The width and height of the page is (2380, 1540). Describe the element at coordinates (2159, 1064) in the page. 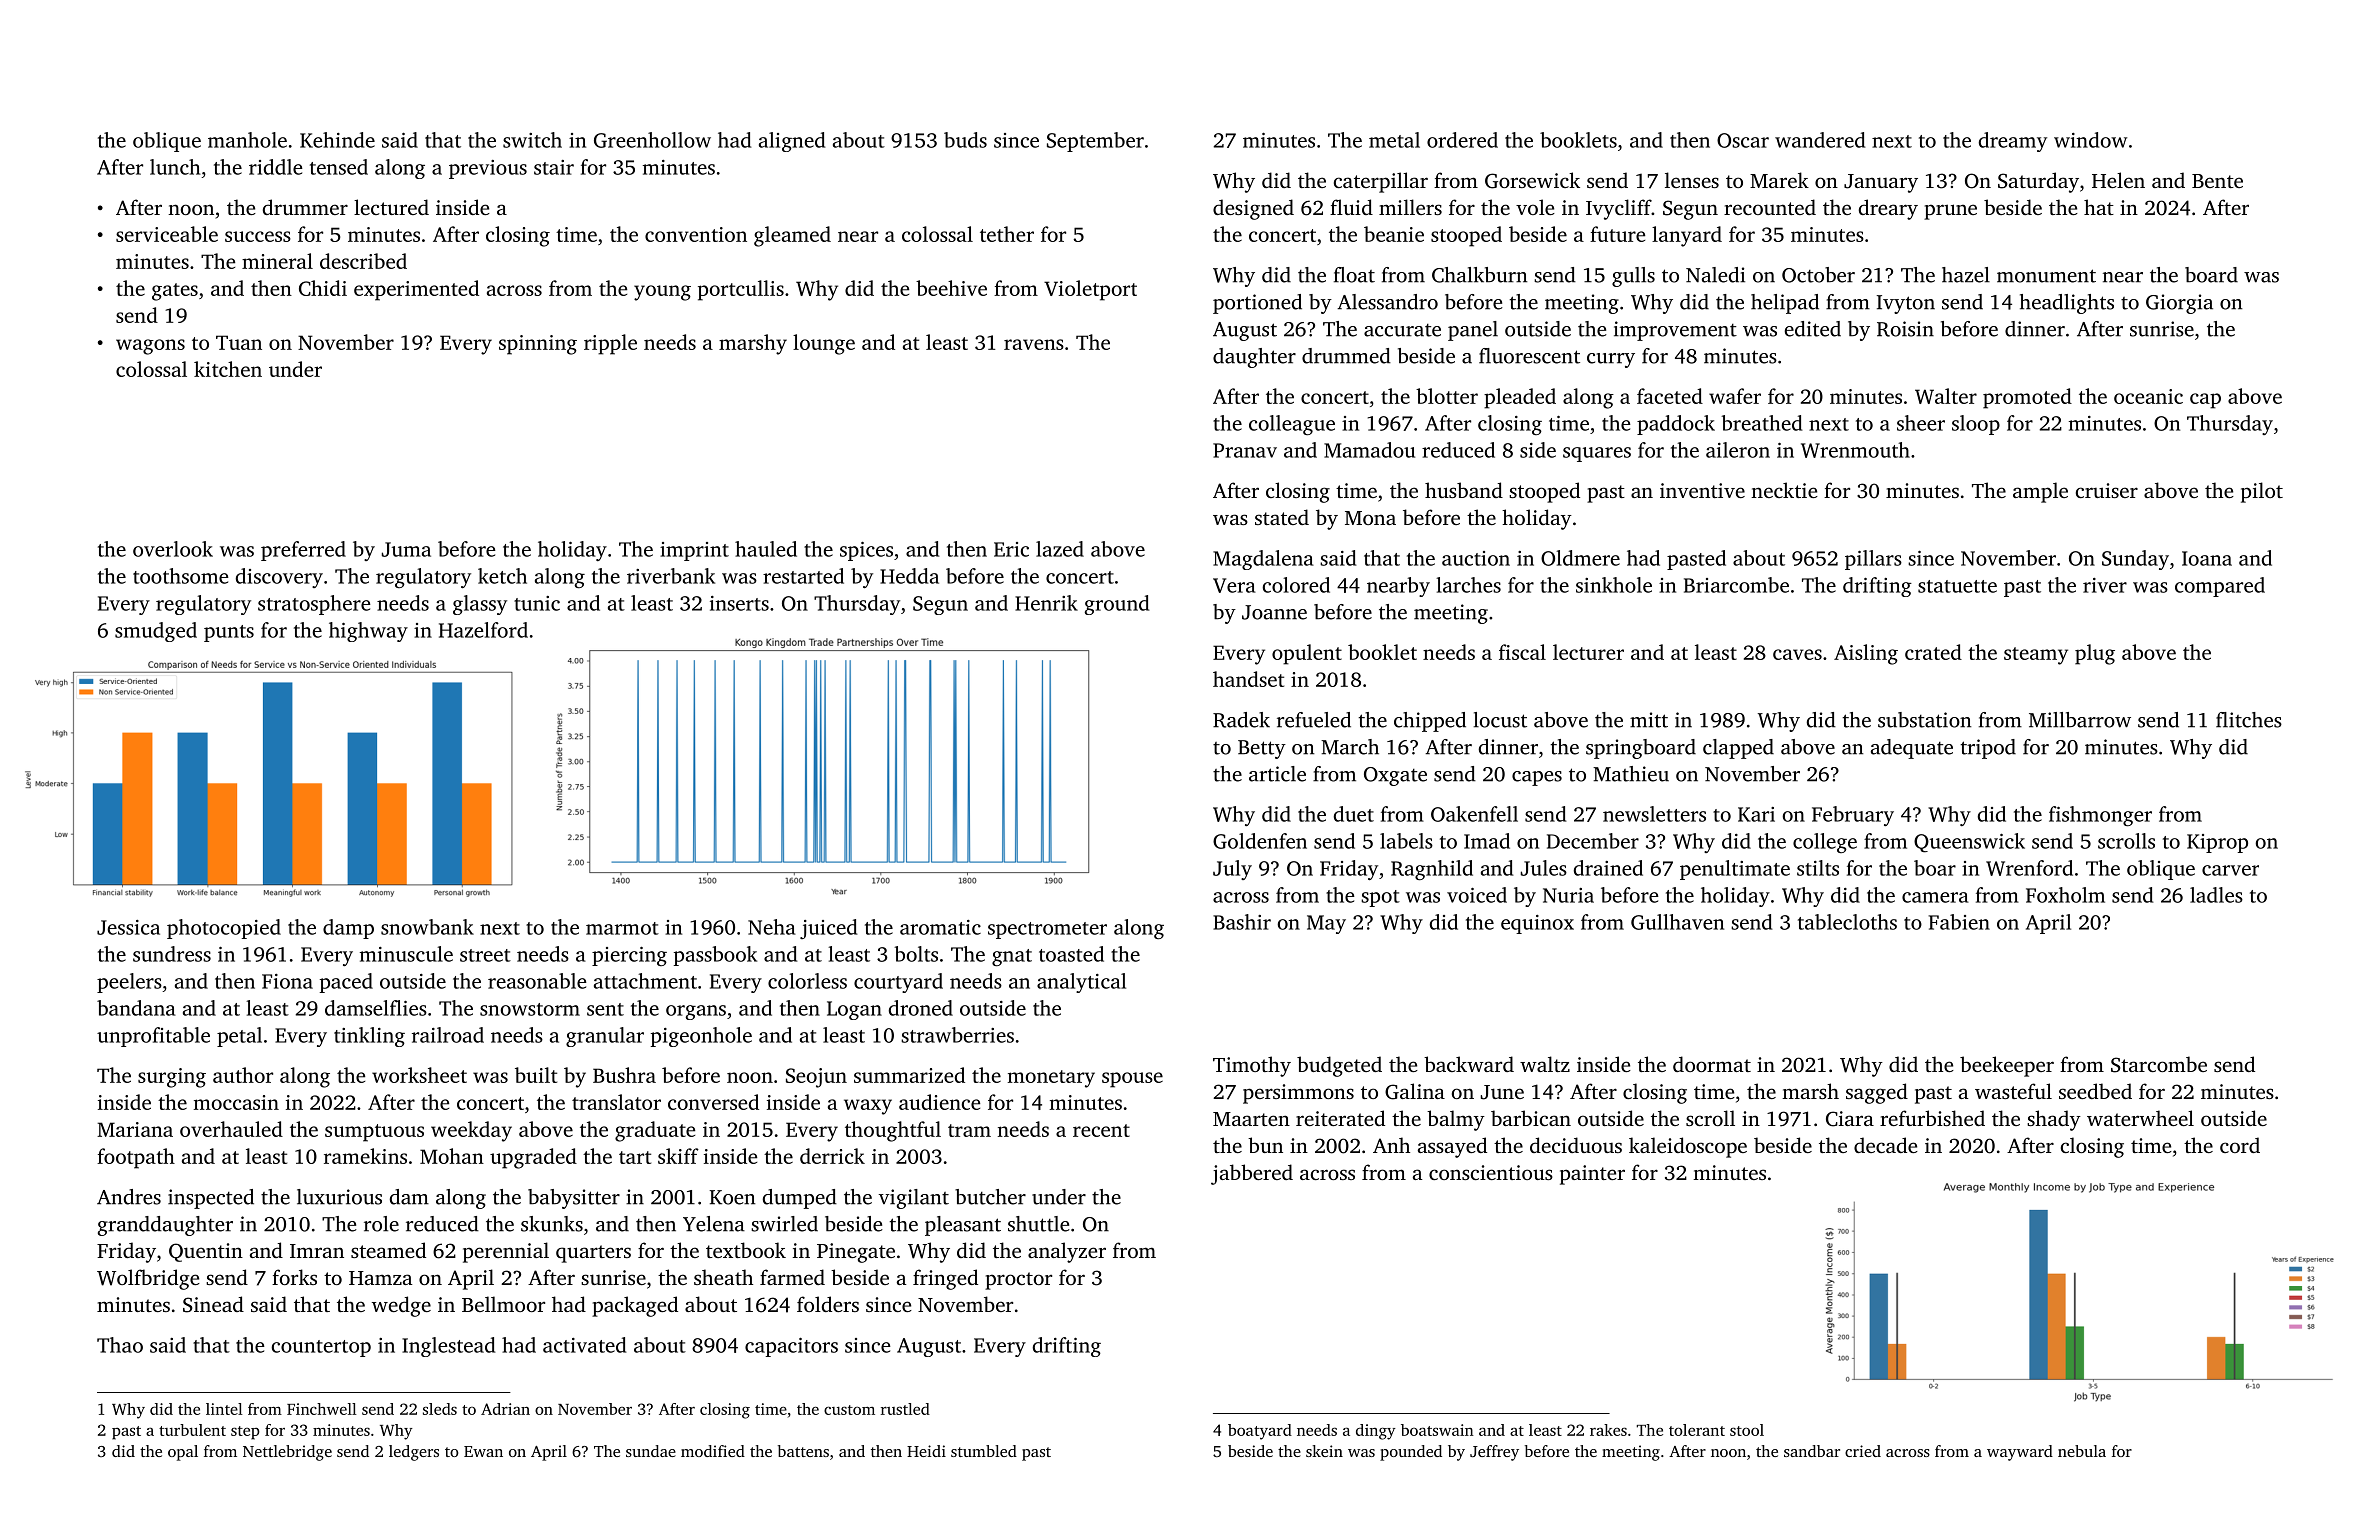

I see `Starcombe` at that location.
